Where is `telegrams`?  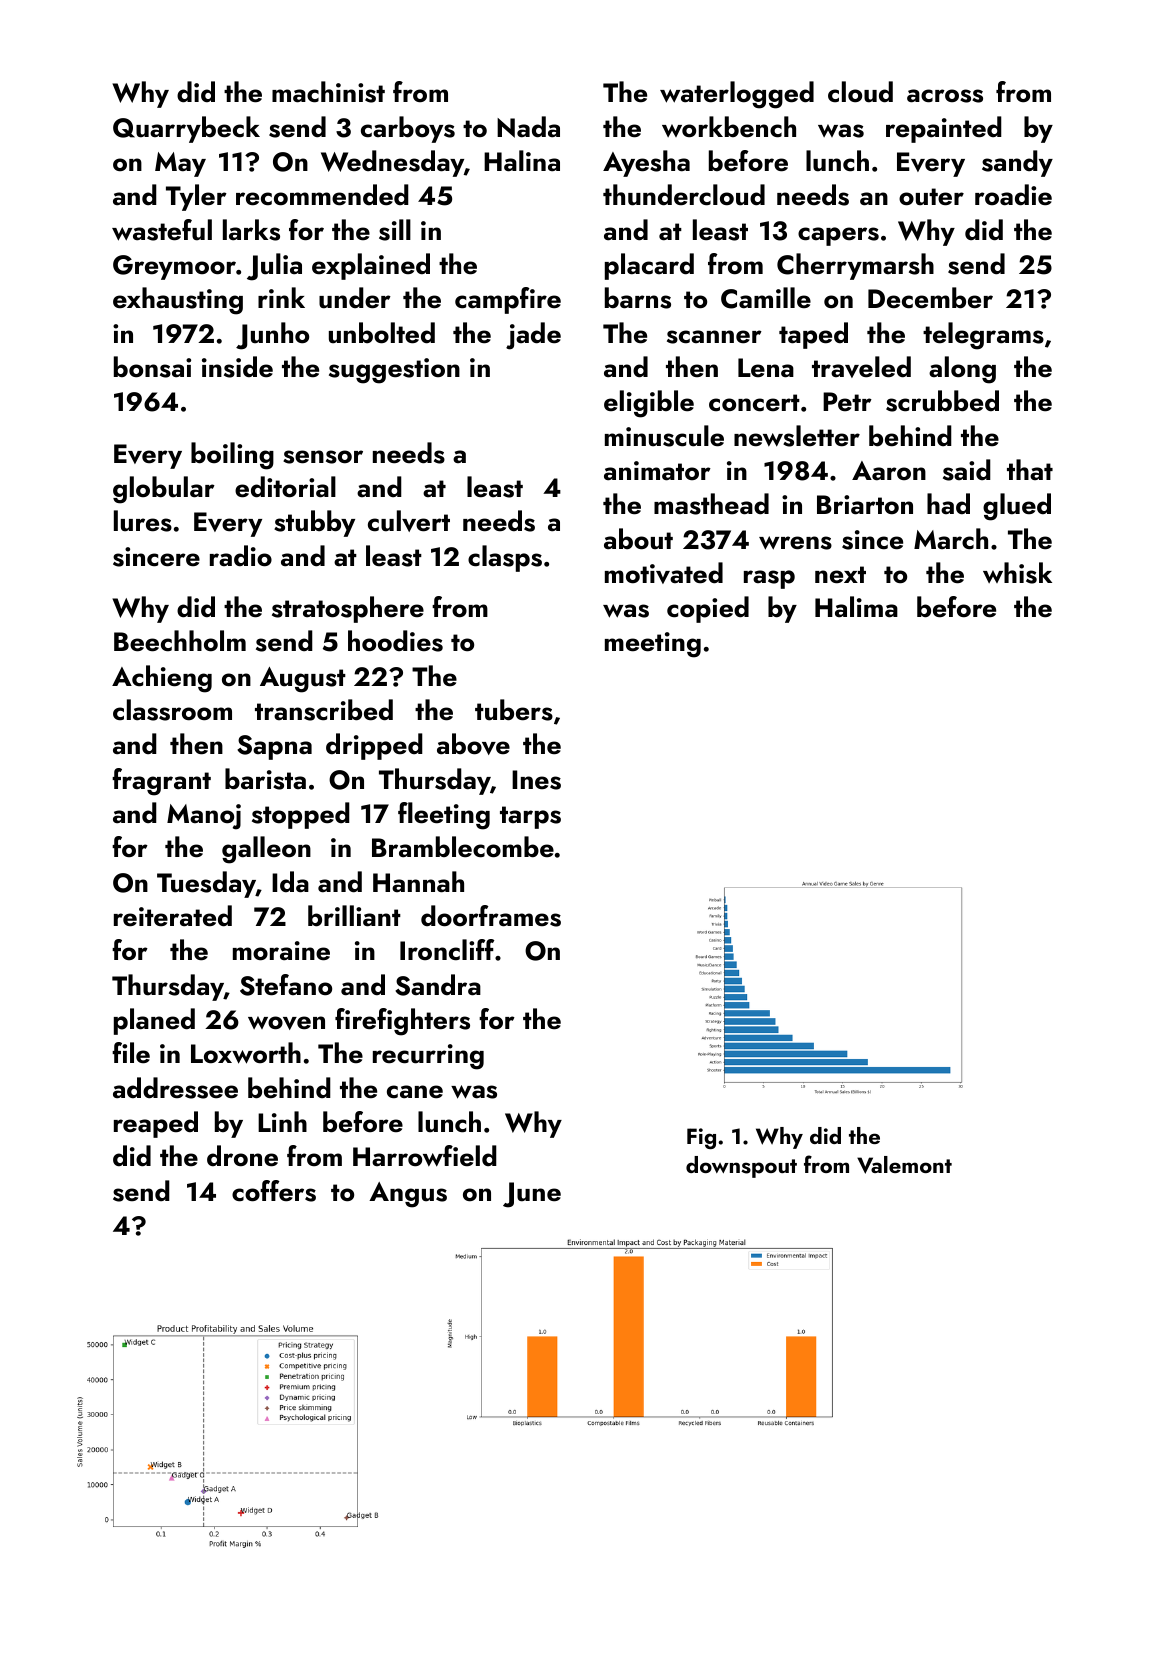
telegrams is located at coordinates (983, 336).
